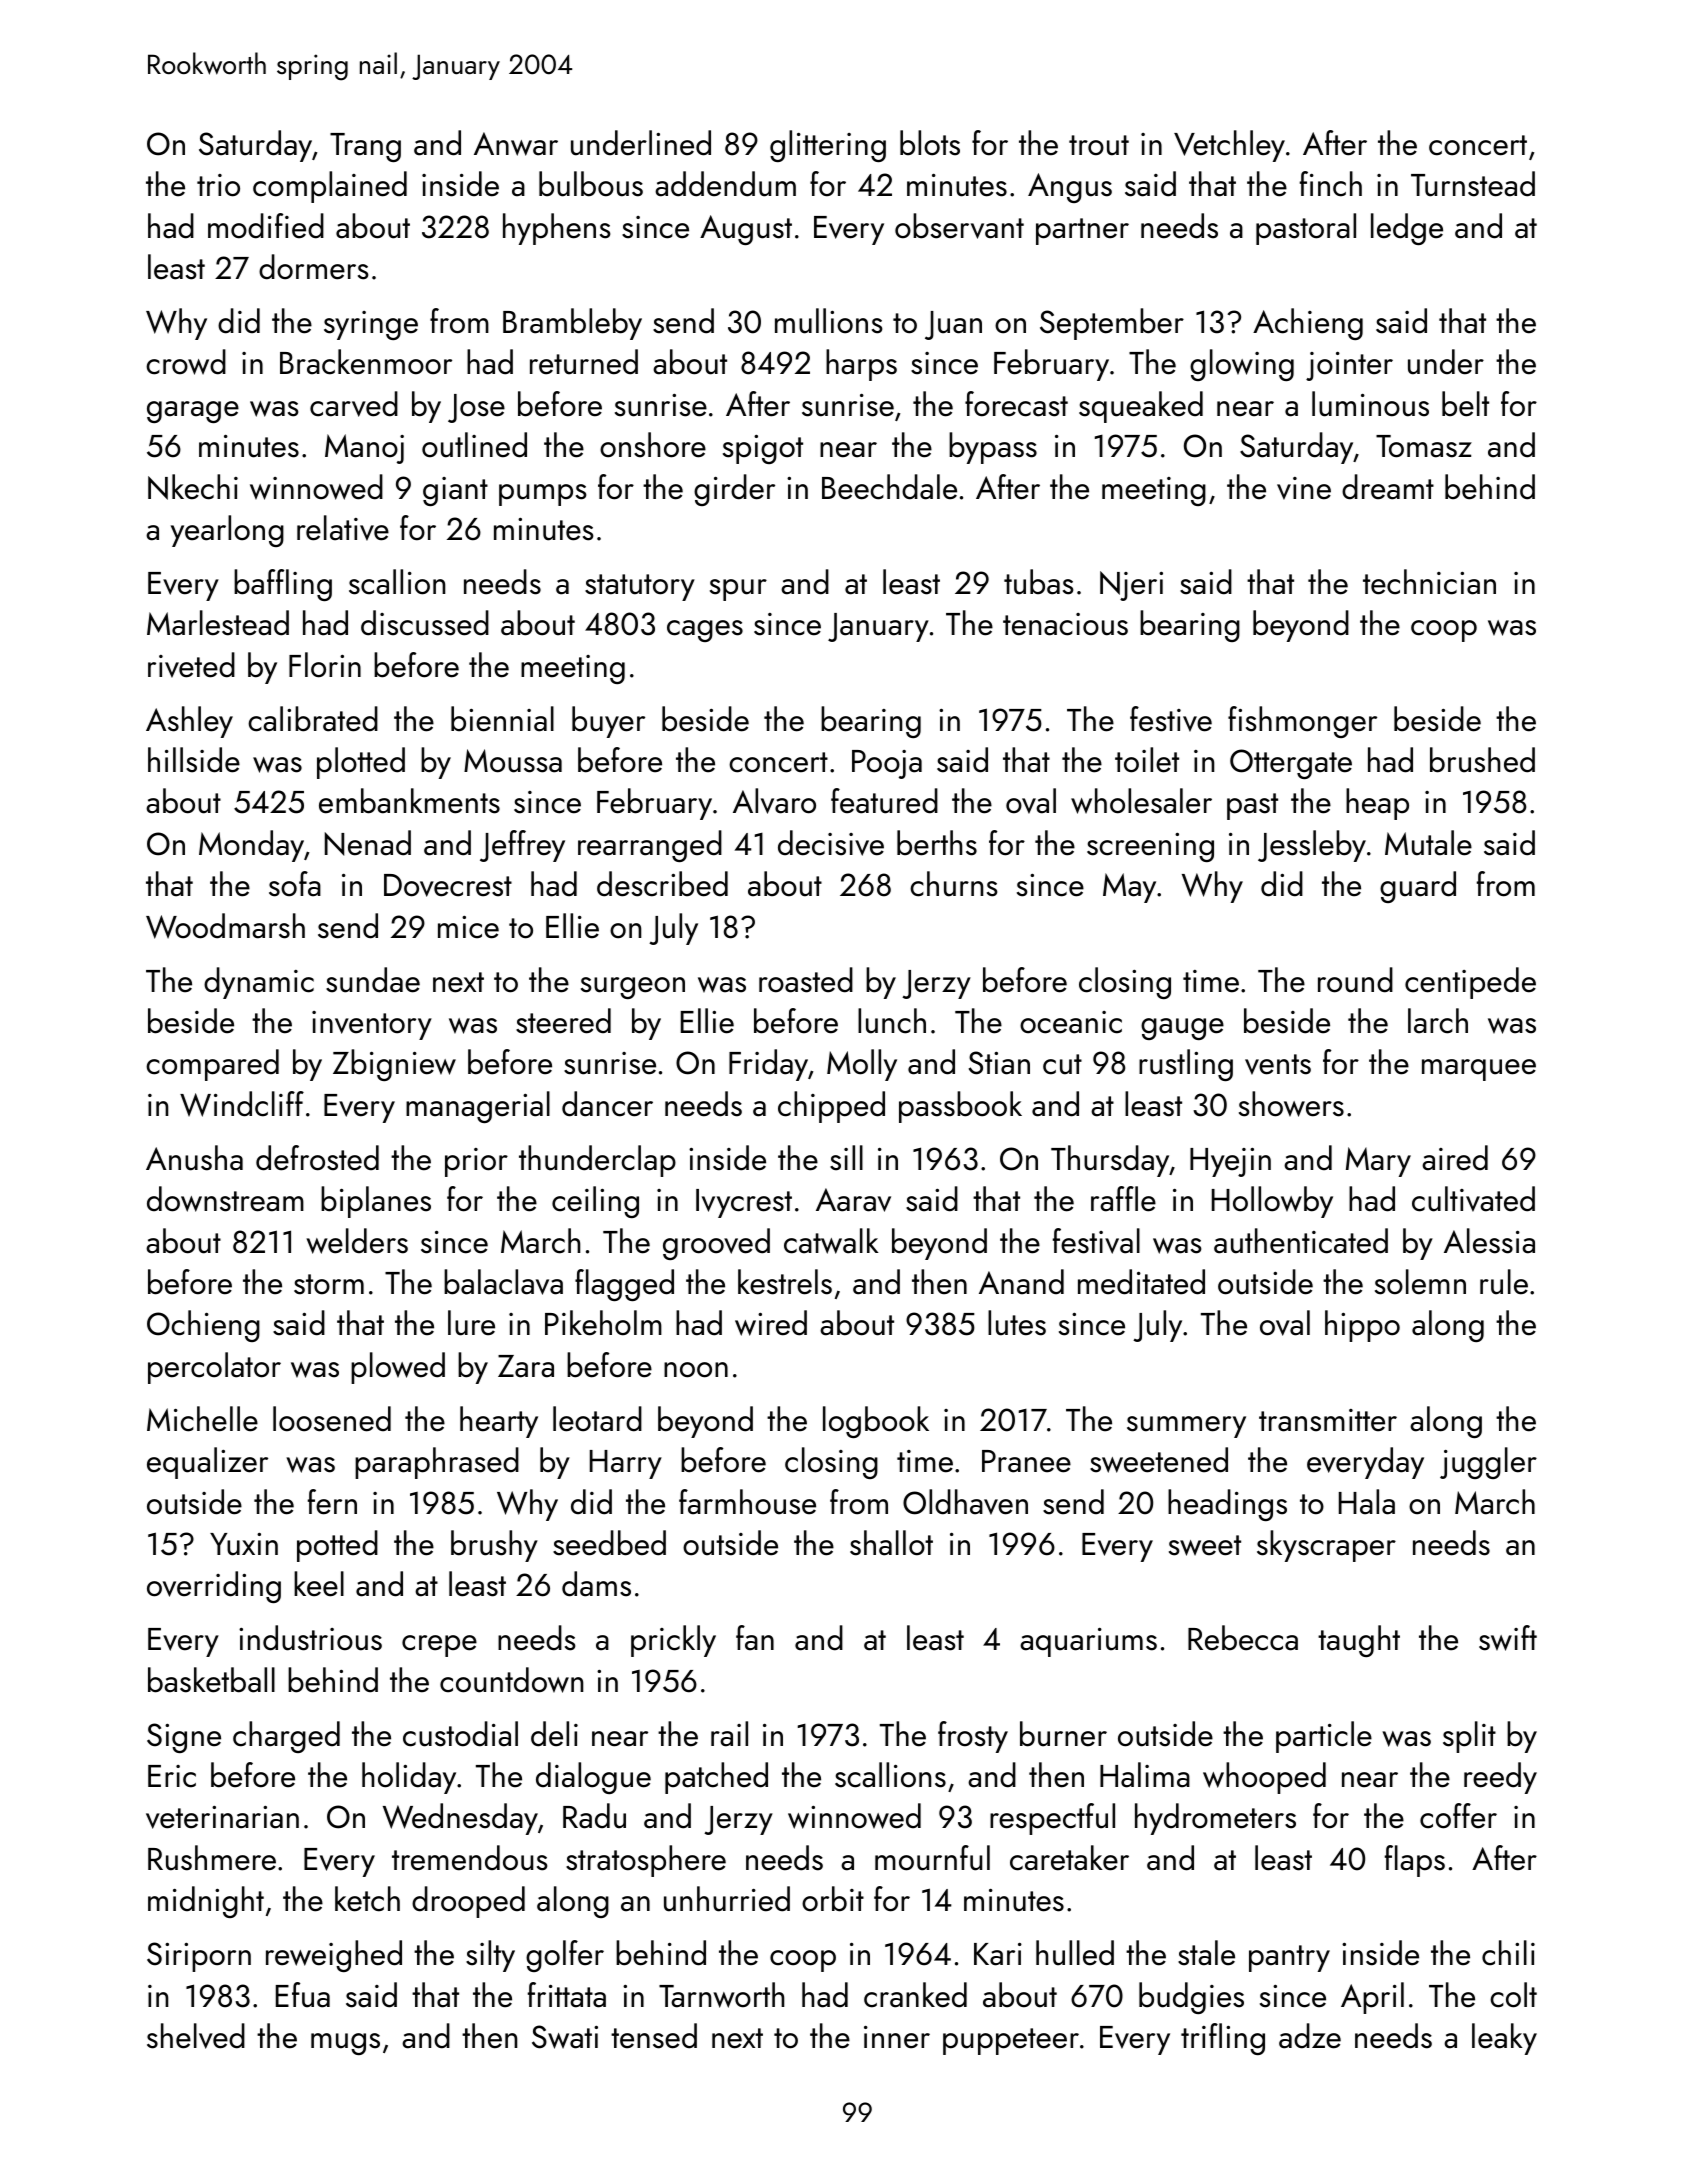 The image size is (1683, 2178). Describe the element at coordinates (897, 2037) in the document. I see `inner` at that location.
